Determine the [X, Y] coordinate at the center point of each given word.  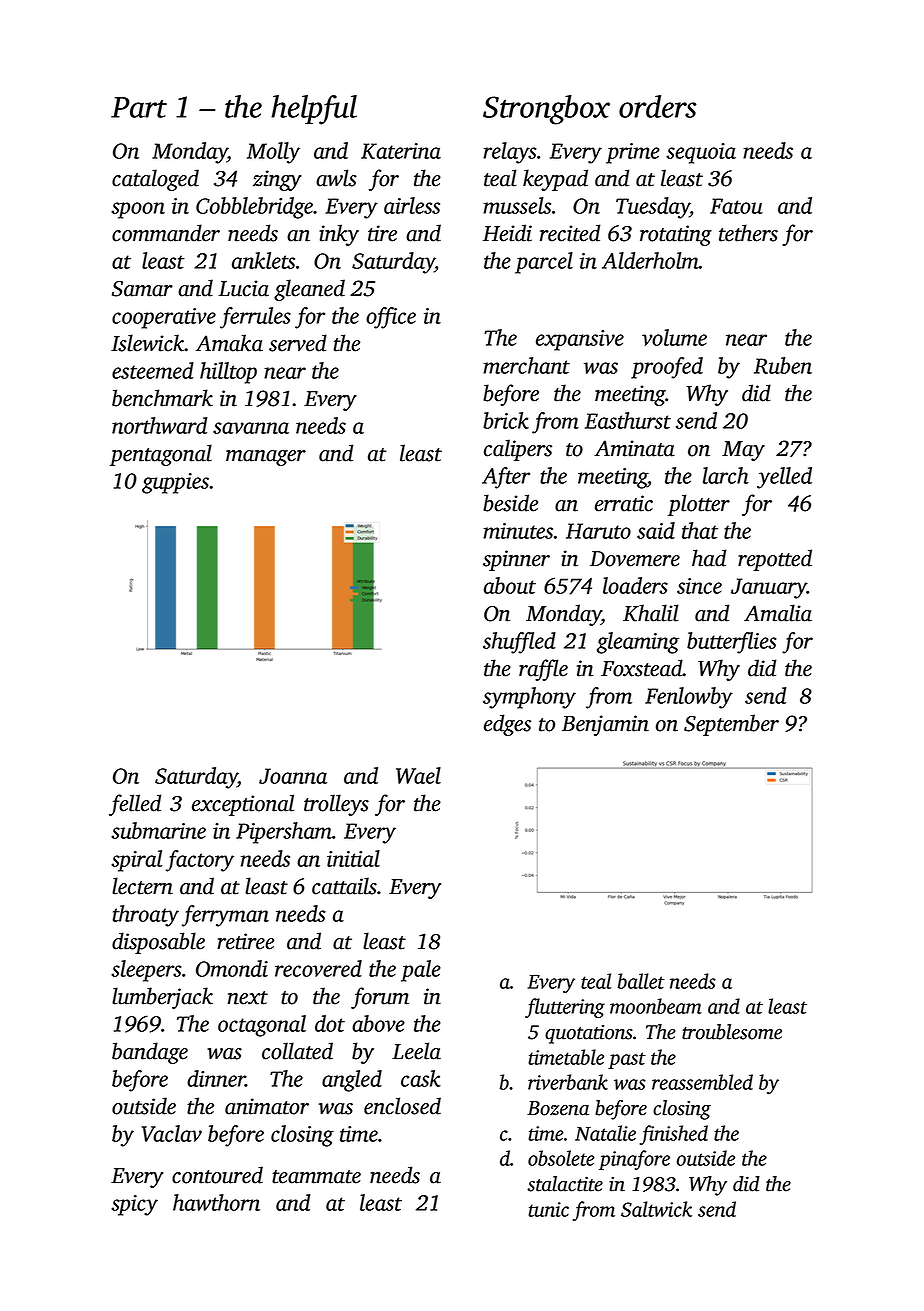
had [709, 558]
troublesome [732, 1032]
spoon [138, 210]
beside [510, 503]
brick [506, 420]
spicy [134, 1205]
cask [421, 1078]
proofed [667, 368]
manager [266, 458]
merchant [526, 365]
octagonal [262, 1026]
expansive [580, 340]
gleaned [309, 290]
